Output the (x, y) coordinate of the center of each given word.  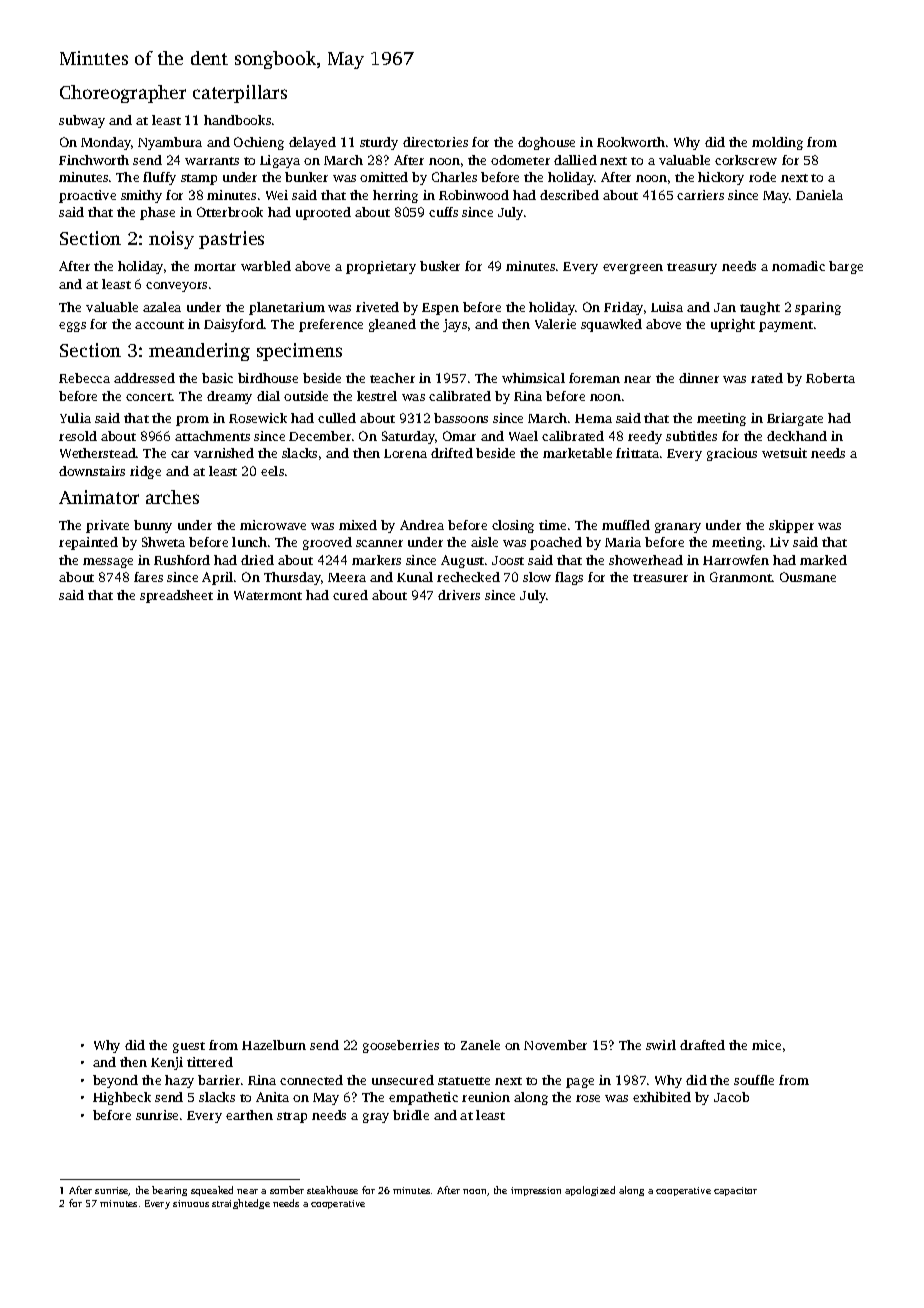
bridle (411, 1115)
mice (766, 1045)
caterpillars (240, 94)
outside (306, 396)
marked (823, 560)
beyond (115, 1081)
